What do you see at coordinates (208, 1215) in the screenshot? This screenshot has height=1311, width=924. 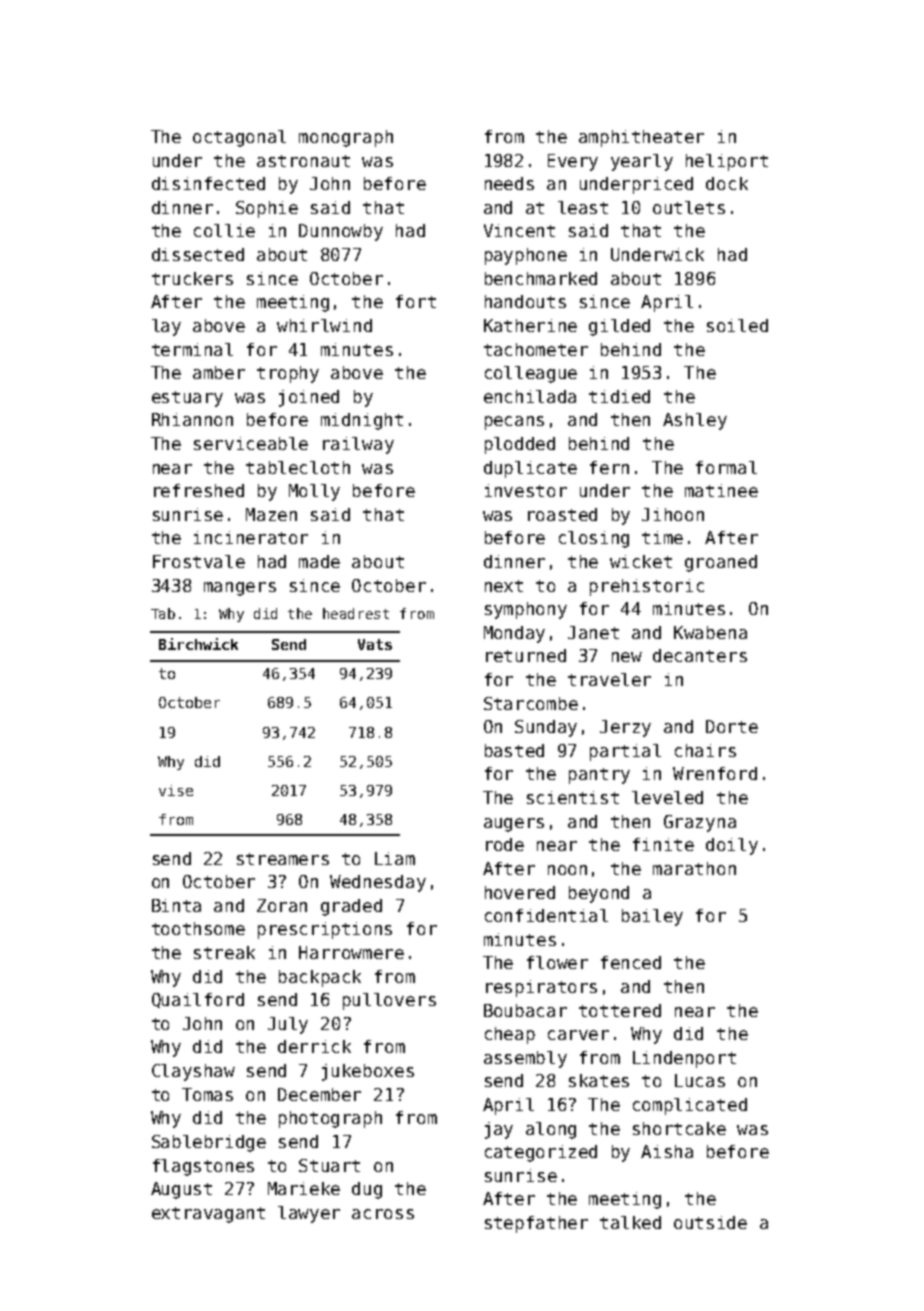 I see `extravagant` at bounding box center [208, 1215].
